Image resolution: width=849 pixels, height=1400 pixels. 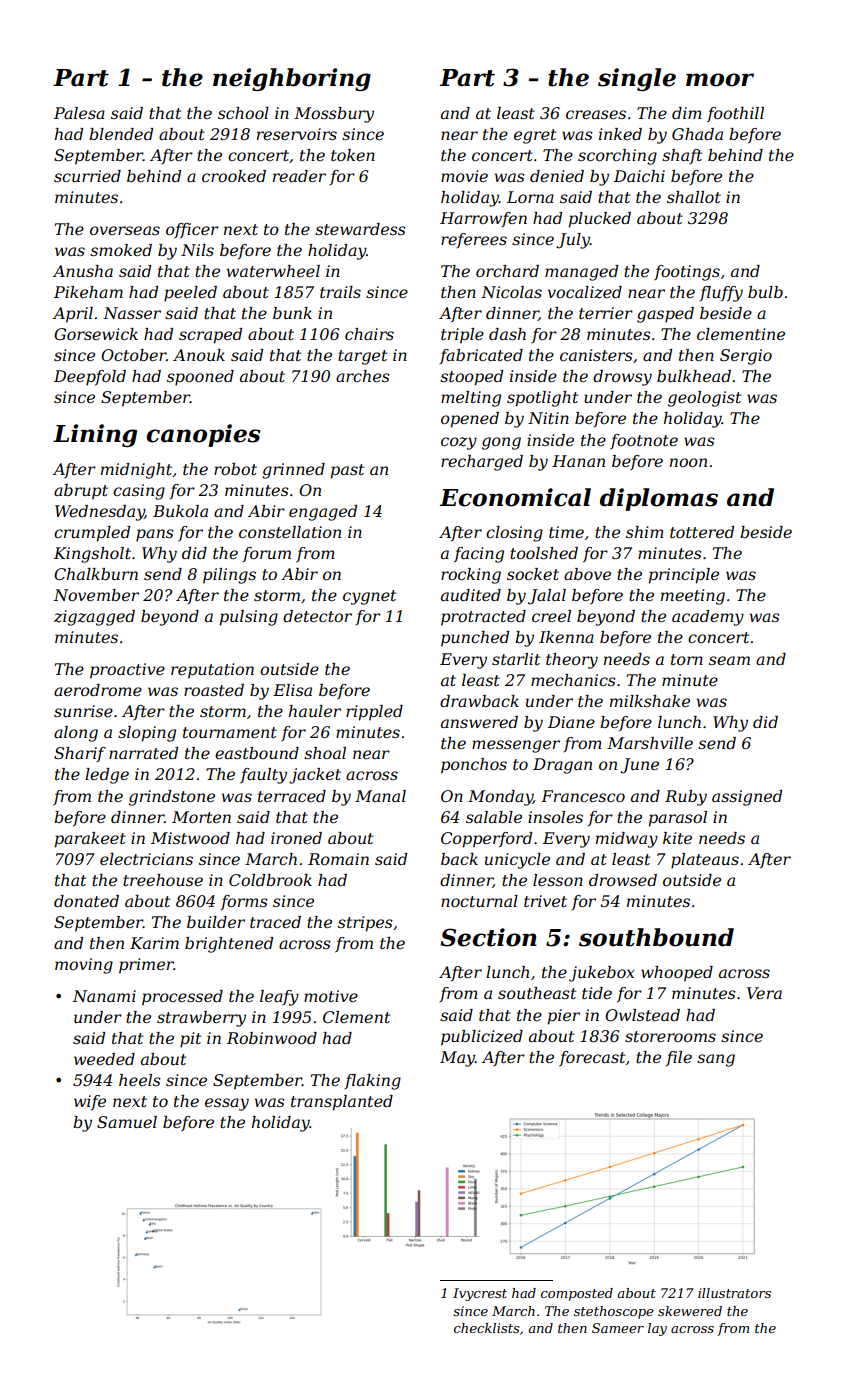 What do you see at coordinates (694, 376) in the screenshot?
I see `bulkhead` at bounding box center [694, 376].
